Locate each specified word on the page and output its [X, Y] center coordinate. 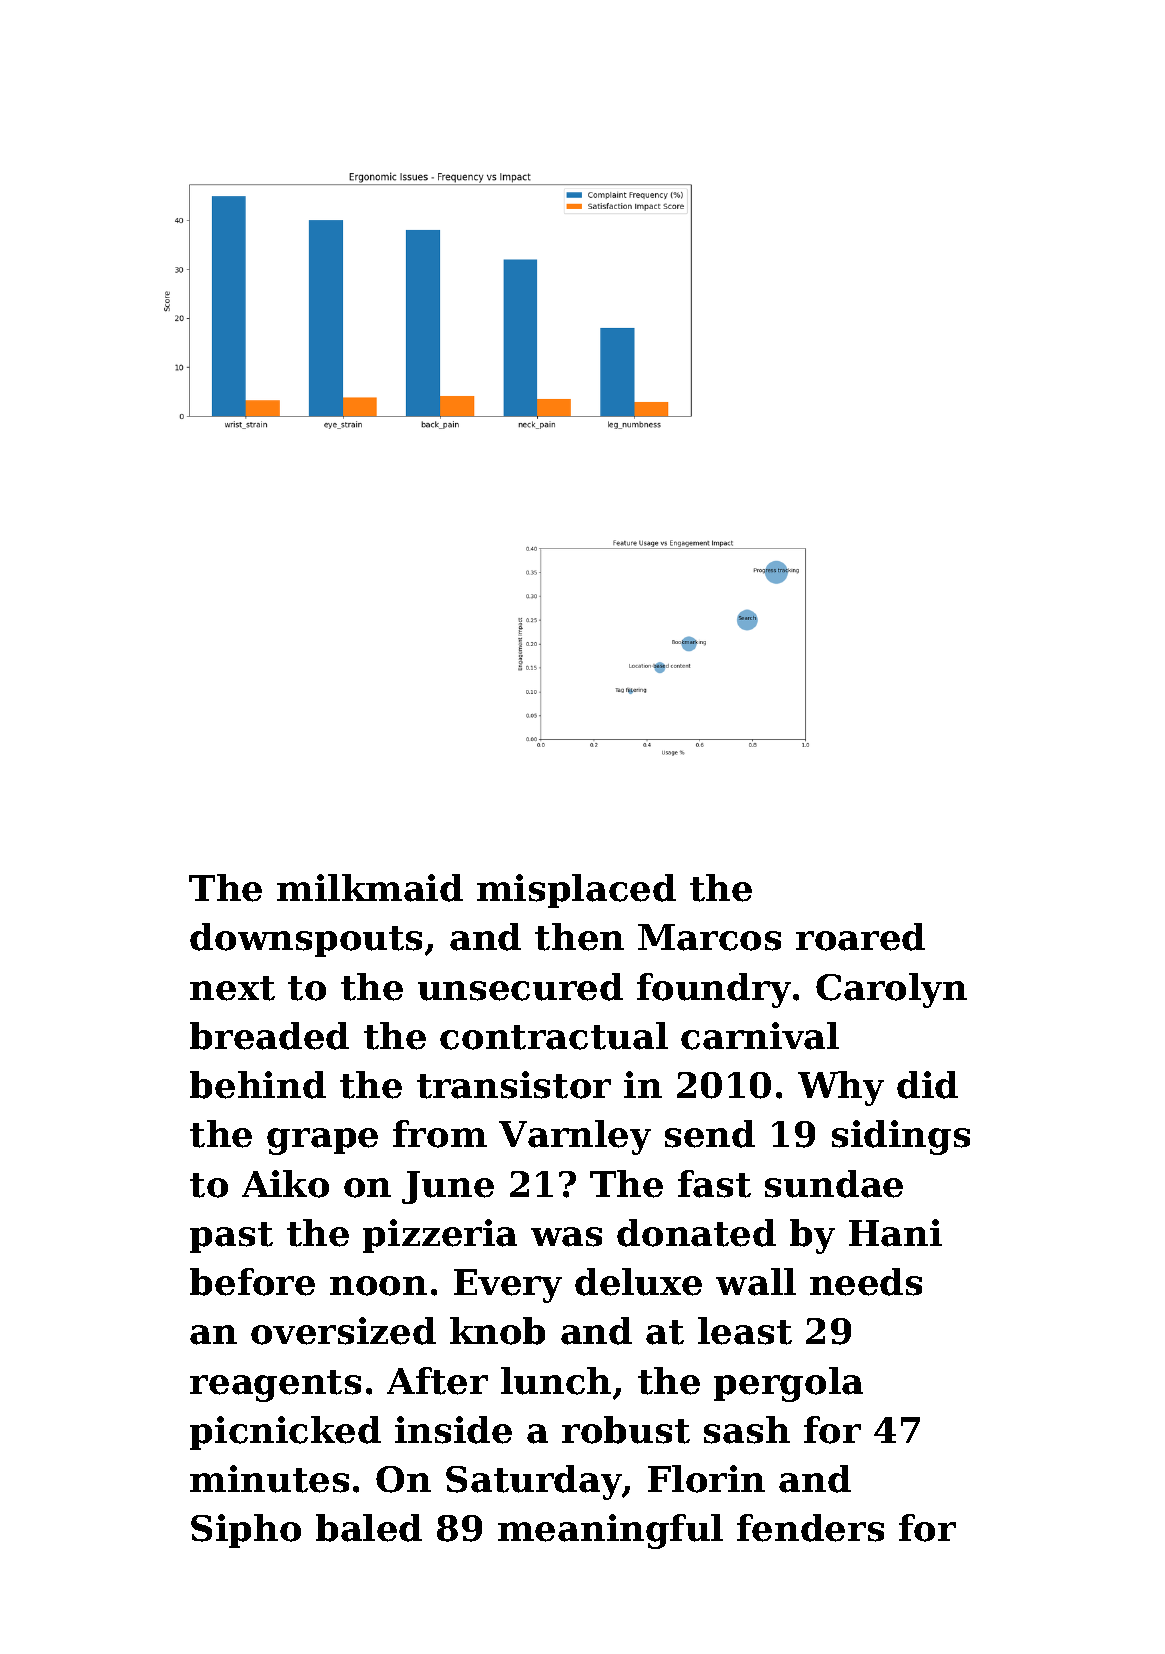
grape [322, 1141]
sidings [901, 1137]
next [232, 988]
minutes [269, 1479]
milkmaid [370, 888]
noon [378, 1286]
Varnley [575, 1137]
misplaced [576, 891]
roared [860, 937]
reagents [275, 1386]
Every [508, 1286]
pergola [788, 1384]
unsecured [520, 987]
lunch [556, 1381]
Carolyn [891, 990]
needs [866, 1282]
